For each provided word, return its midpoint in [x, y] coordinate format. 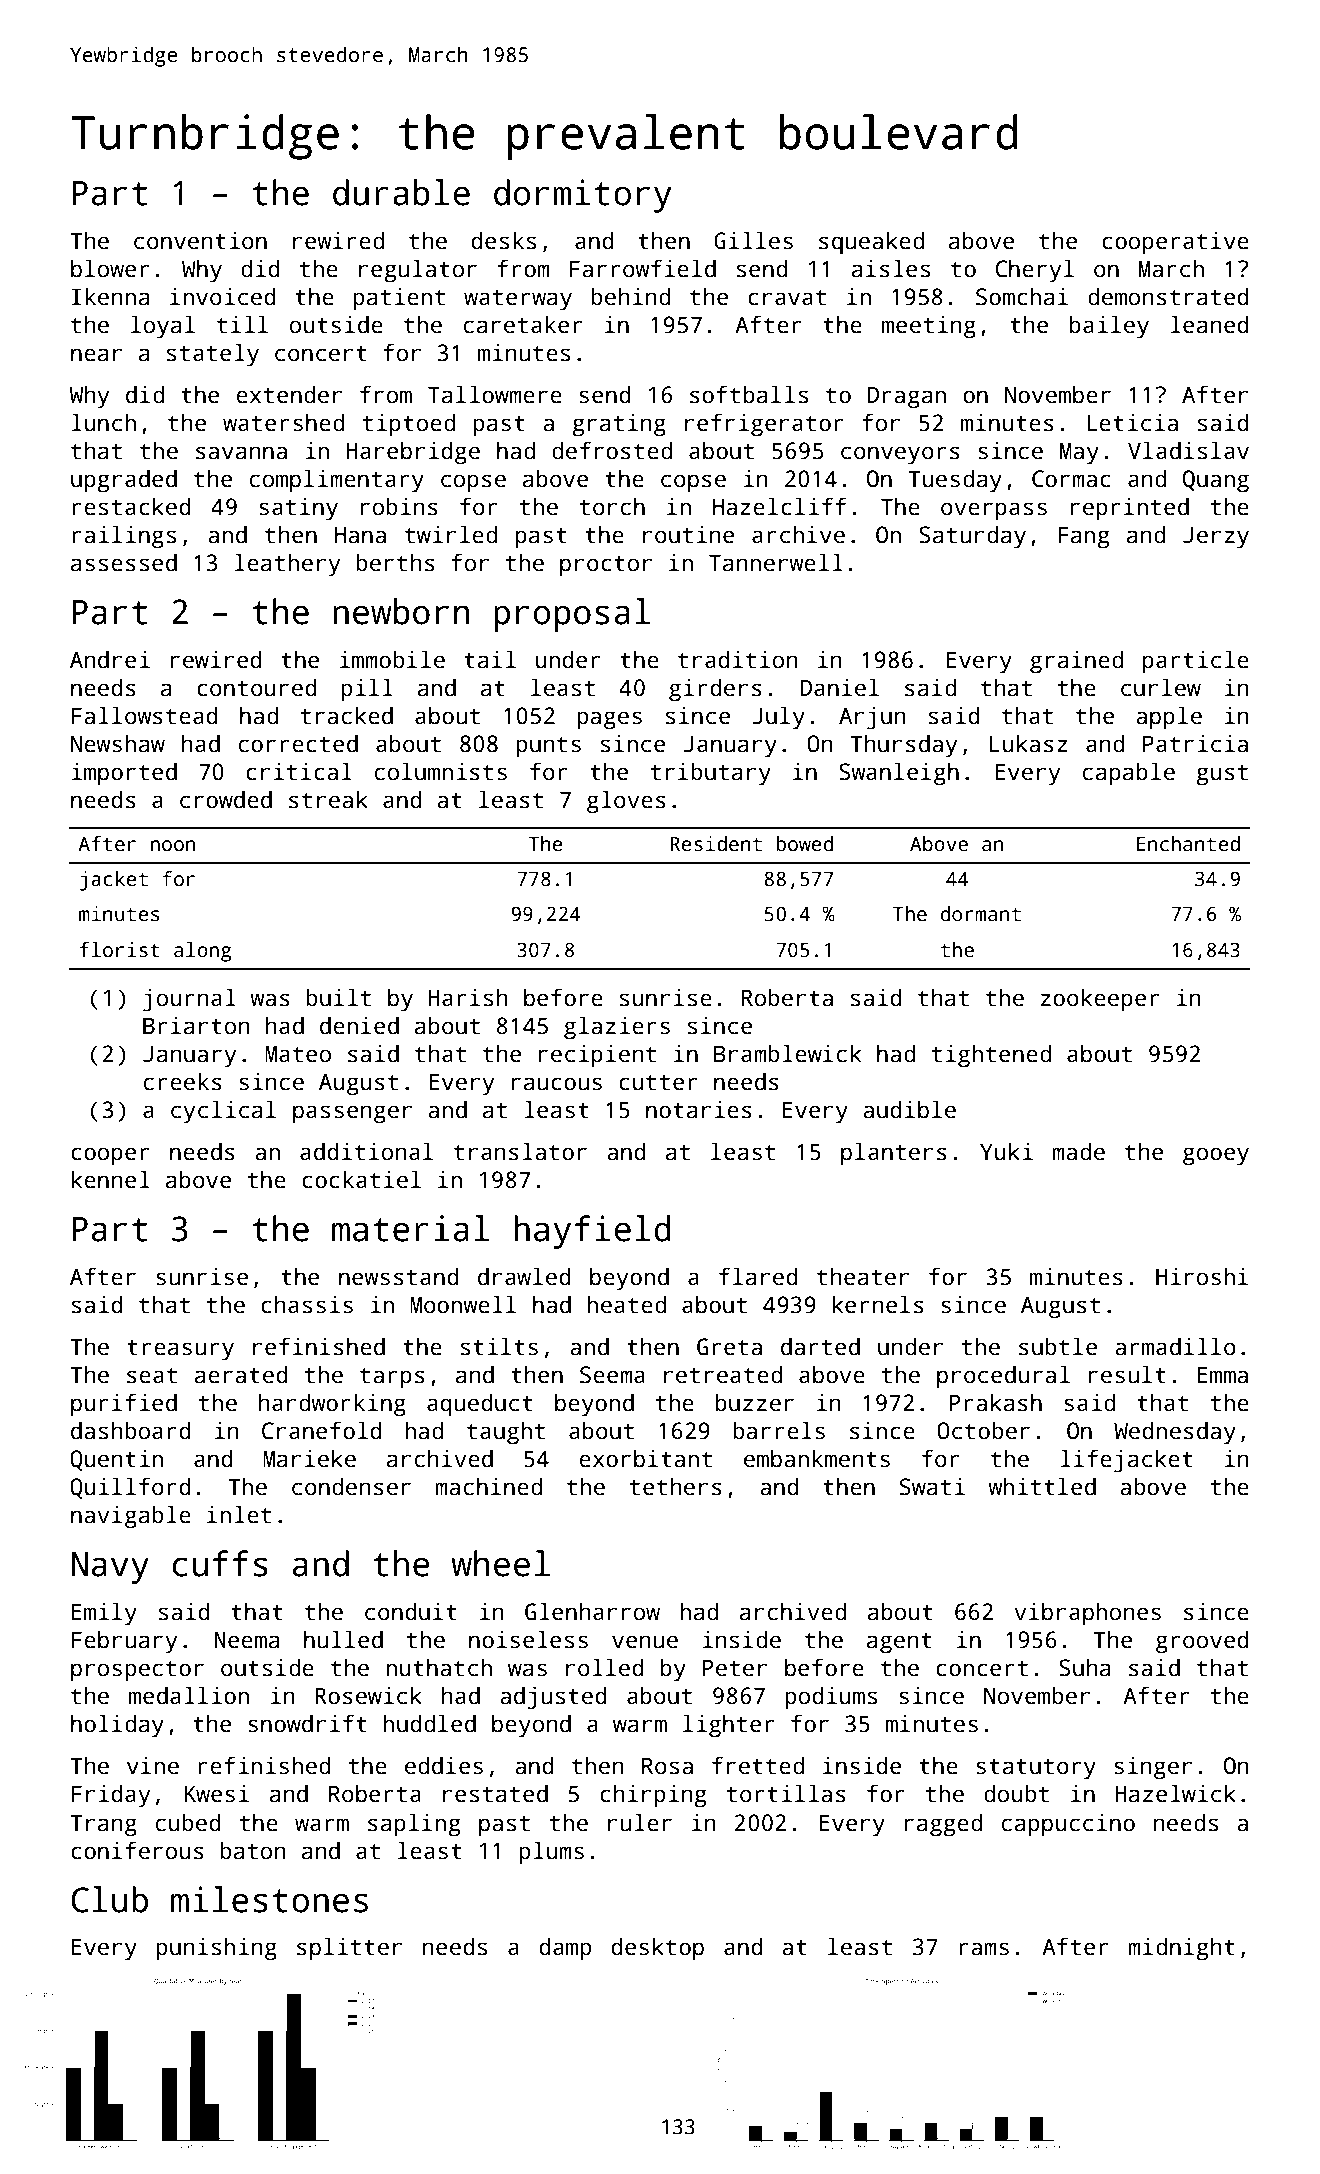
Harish [468, 997]
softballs [749, 394]
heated [626, 1304]
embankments [817, 1458]
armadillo [1176, 1346]
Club [109, 1899]
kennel [111, 1179]
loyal [163, 327]
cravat [787, 298]
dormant [981, 914]
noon [173, 846]
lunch [103, 422]
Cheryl [1034, 271]
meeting [929, 327]
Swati [932, 1487]
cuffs [220, 1563]
